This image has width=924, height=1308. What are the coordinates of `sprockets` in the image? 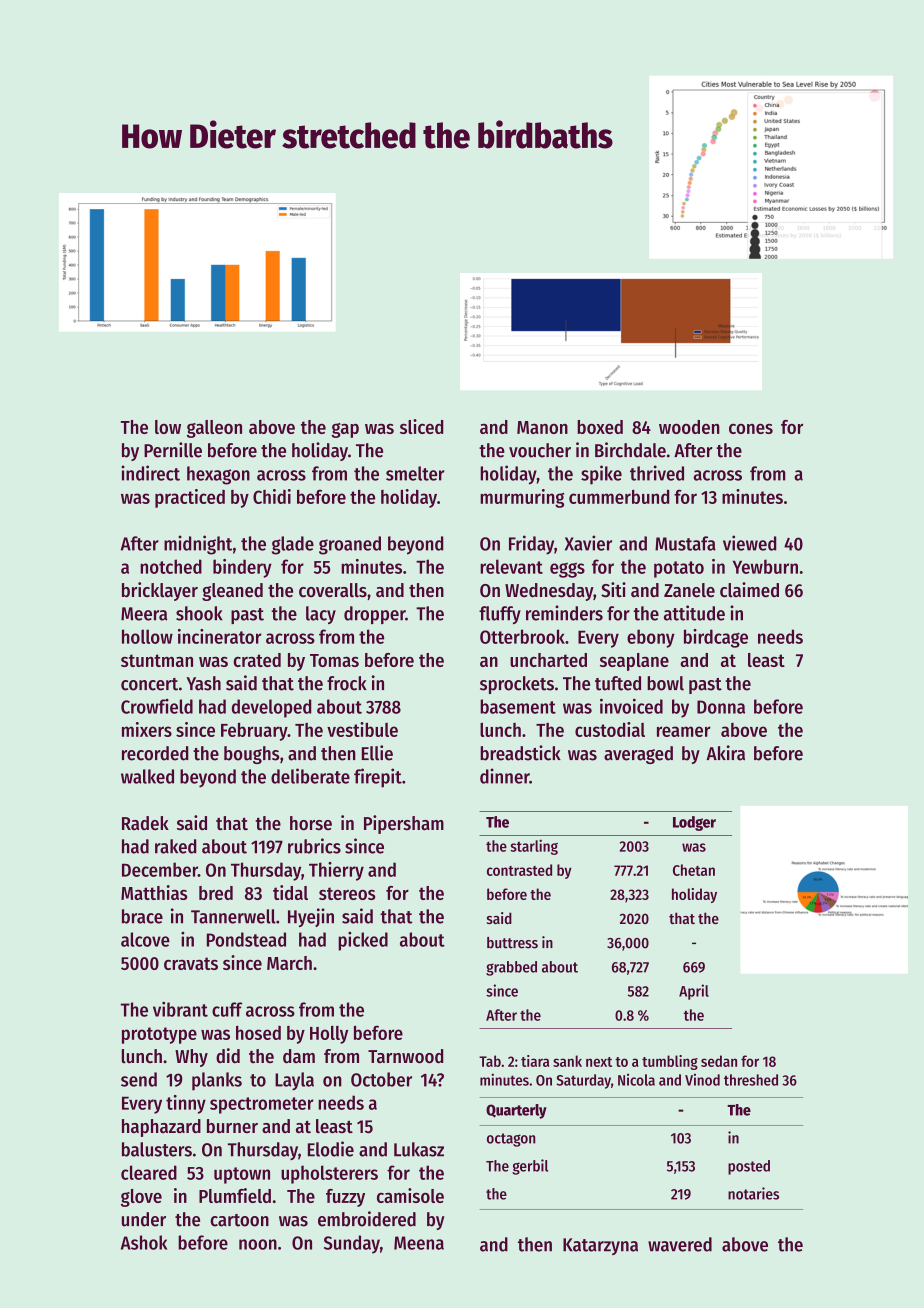 It's located at (517, 685).
